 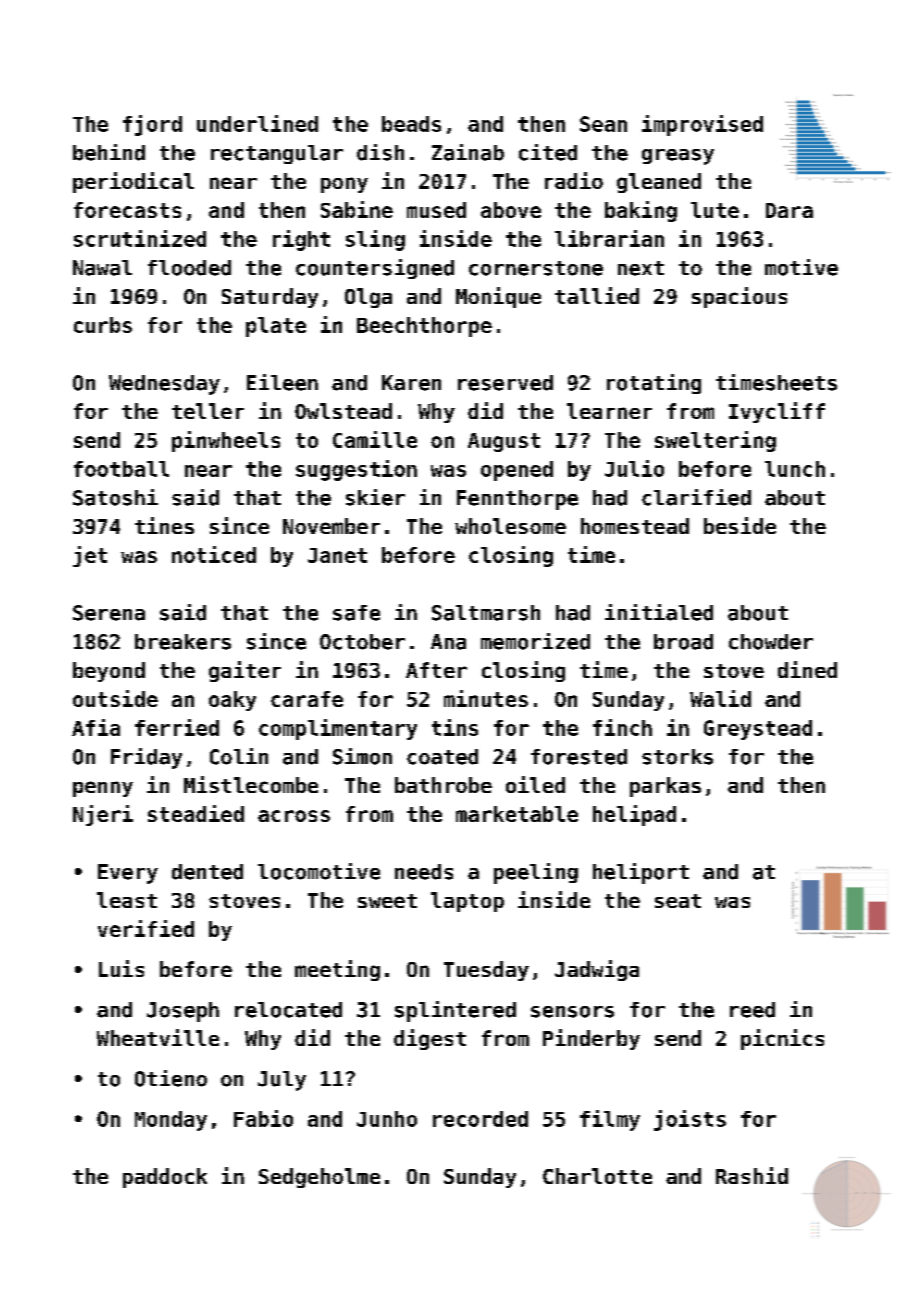 I want to click on Ana, so click(x=448, y=642).
